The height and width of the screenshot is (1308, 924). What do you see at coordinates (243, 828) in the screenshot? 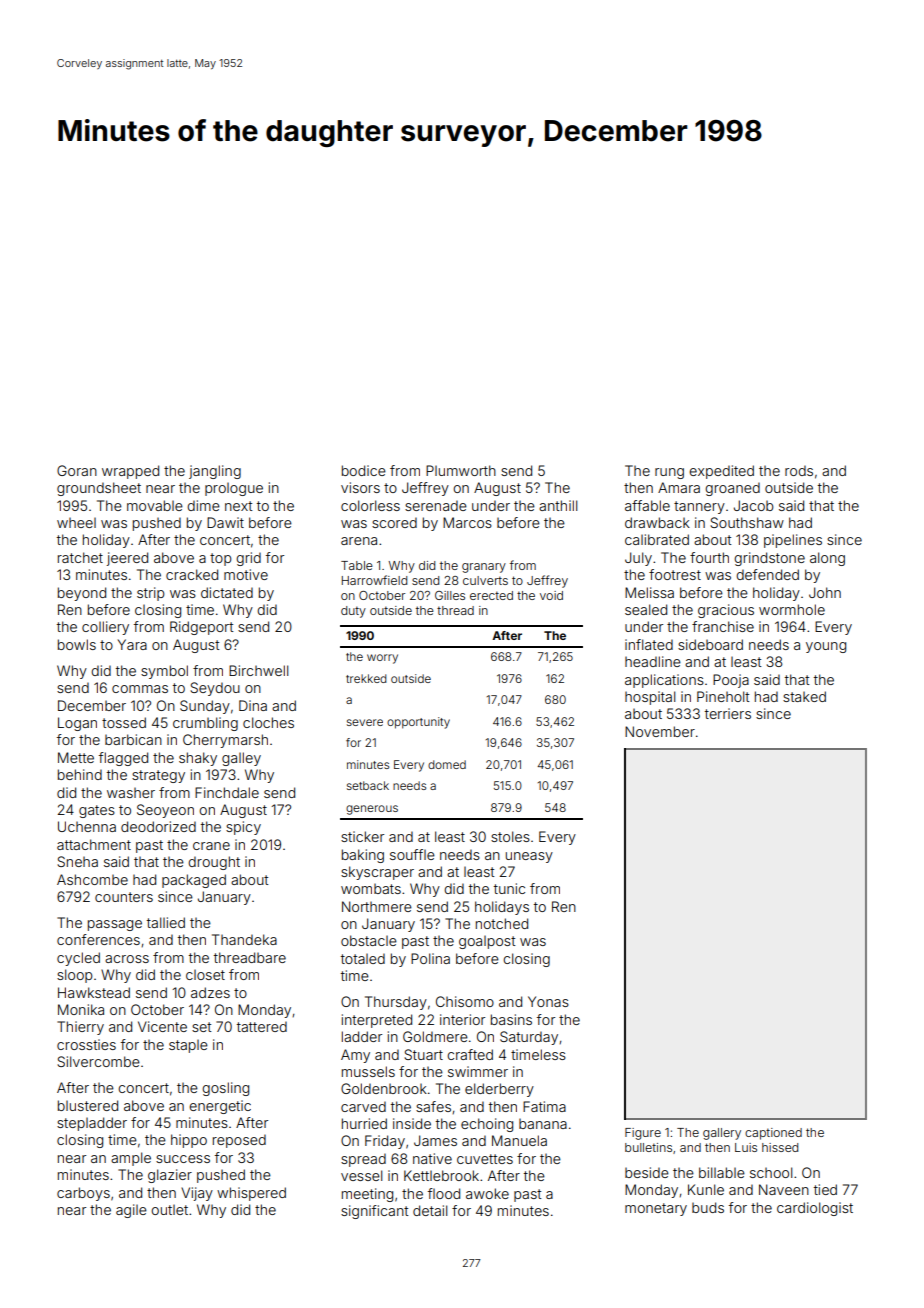
I see `spicy` at bounding box center [243, 828].
